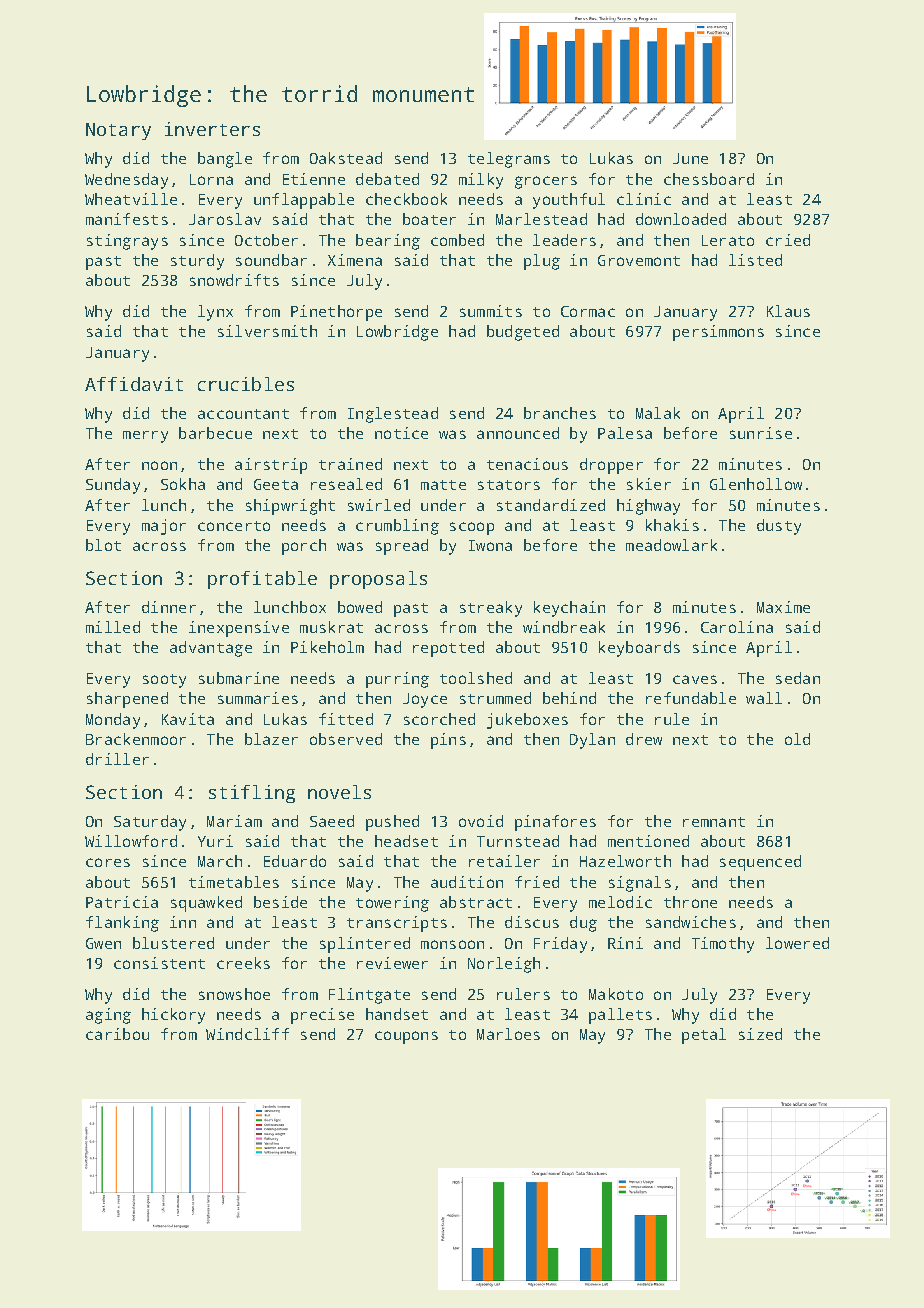 Image resolution: width=924 pixels, height=1308 pixels. Describe the element at coordinates (212, 129) in the image. I see `inverters` at that location.
